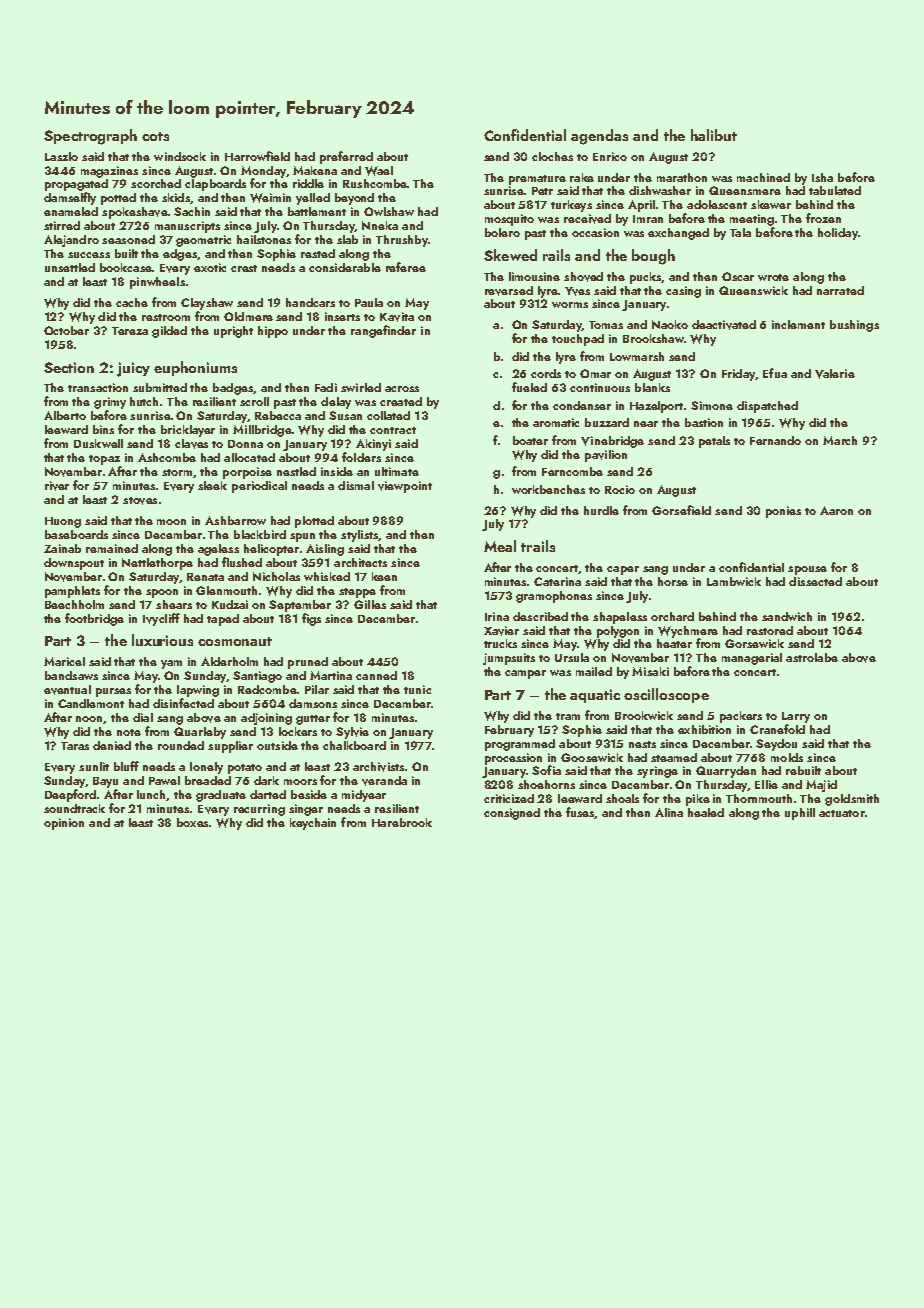 The height and width of the page is (1308, 924). Describe the element at coordinates (714, 135) in the page. I see `halibut` at that location.
